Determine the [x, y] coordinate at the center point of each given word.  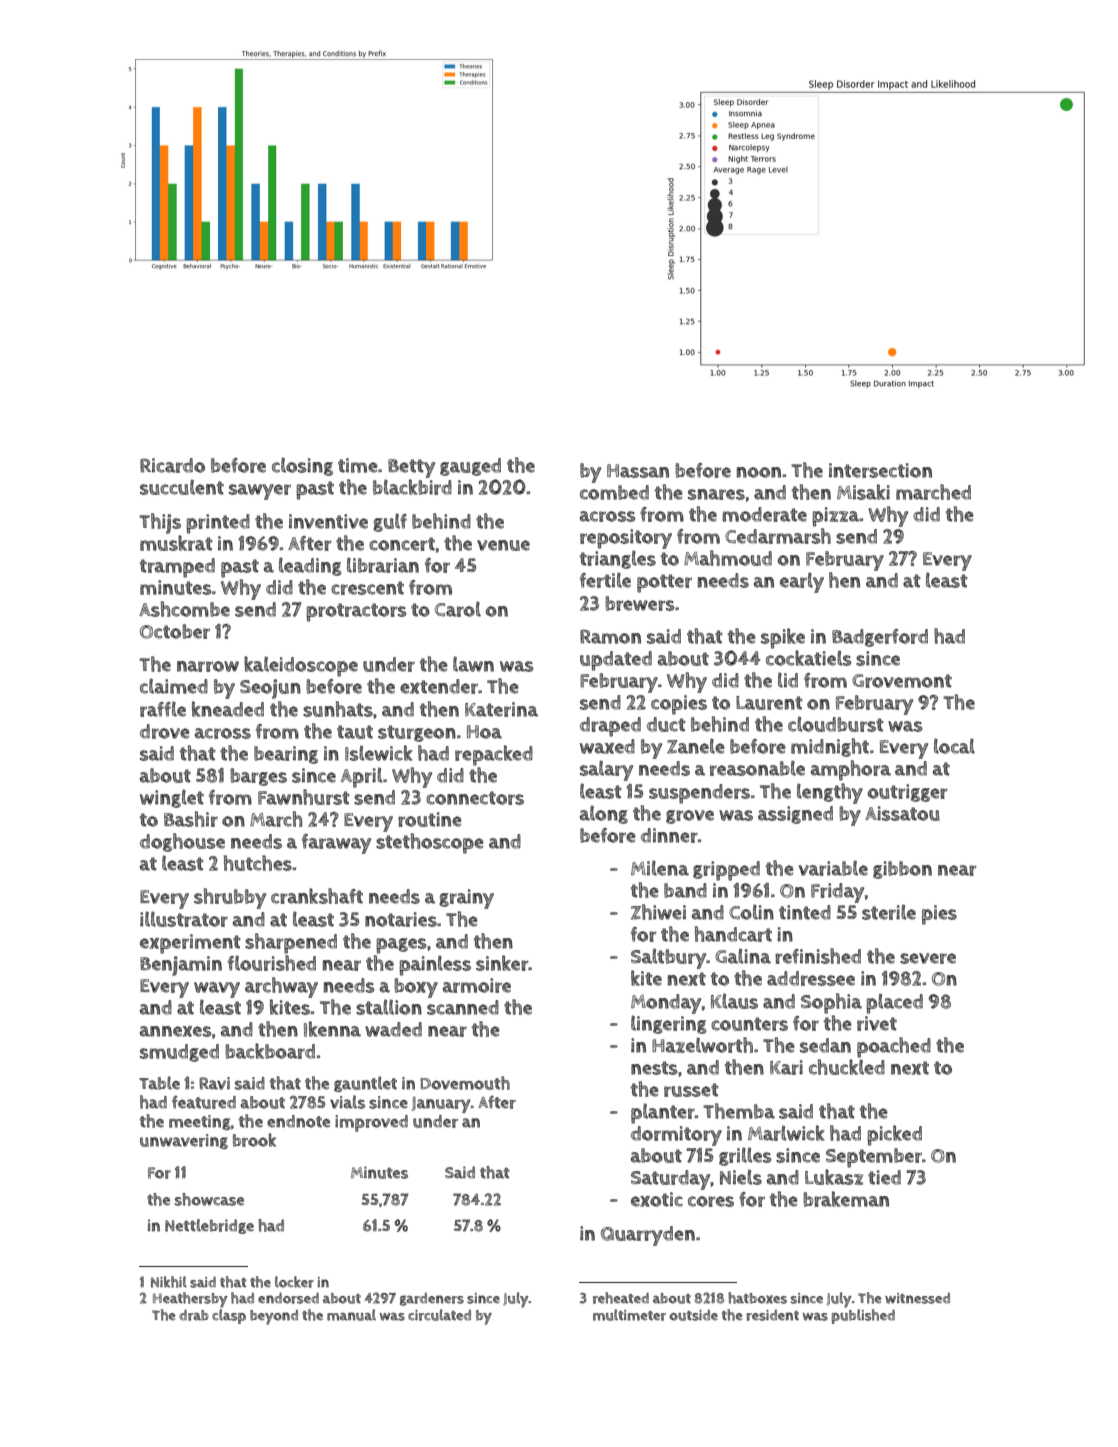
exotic [657, 1199]
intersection [880, 470]
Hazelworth [702, 1045]
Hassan [638, 471]
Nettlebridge [209, 1226]
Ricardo [172, 465]
